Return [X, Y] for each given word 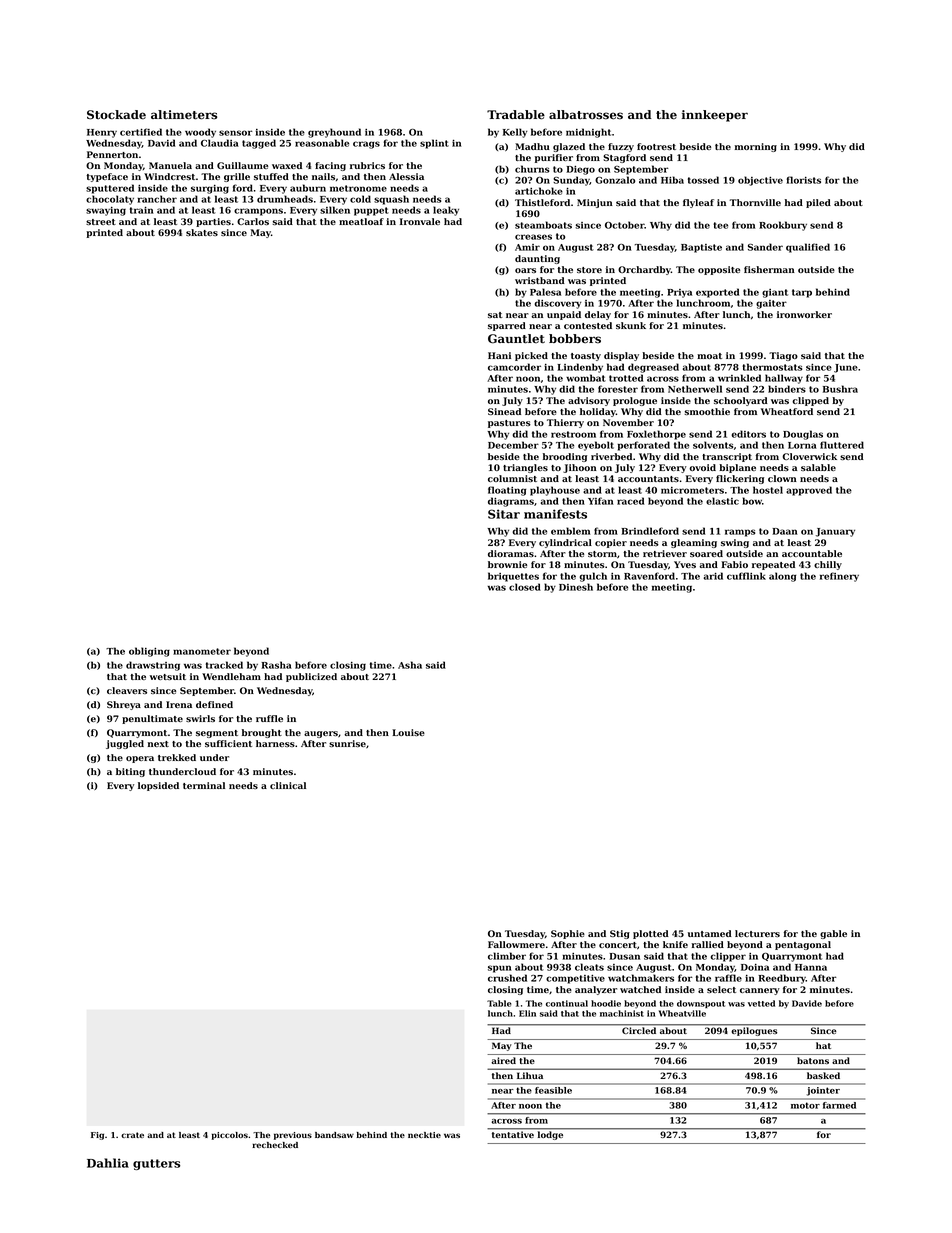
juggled [125, 744]
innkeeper [715, 116]
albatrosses [586, 115]
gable [833, 934]
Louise [408, 732]
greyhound [334, 133]
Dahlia [108, 1163]
